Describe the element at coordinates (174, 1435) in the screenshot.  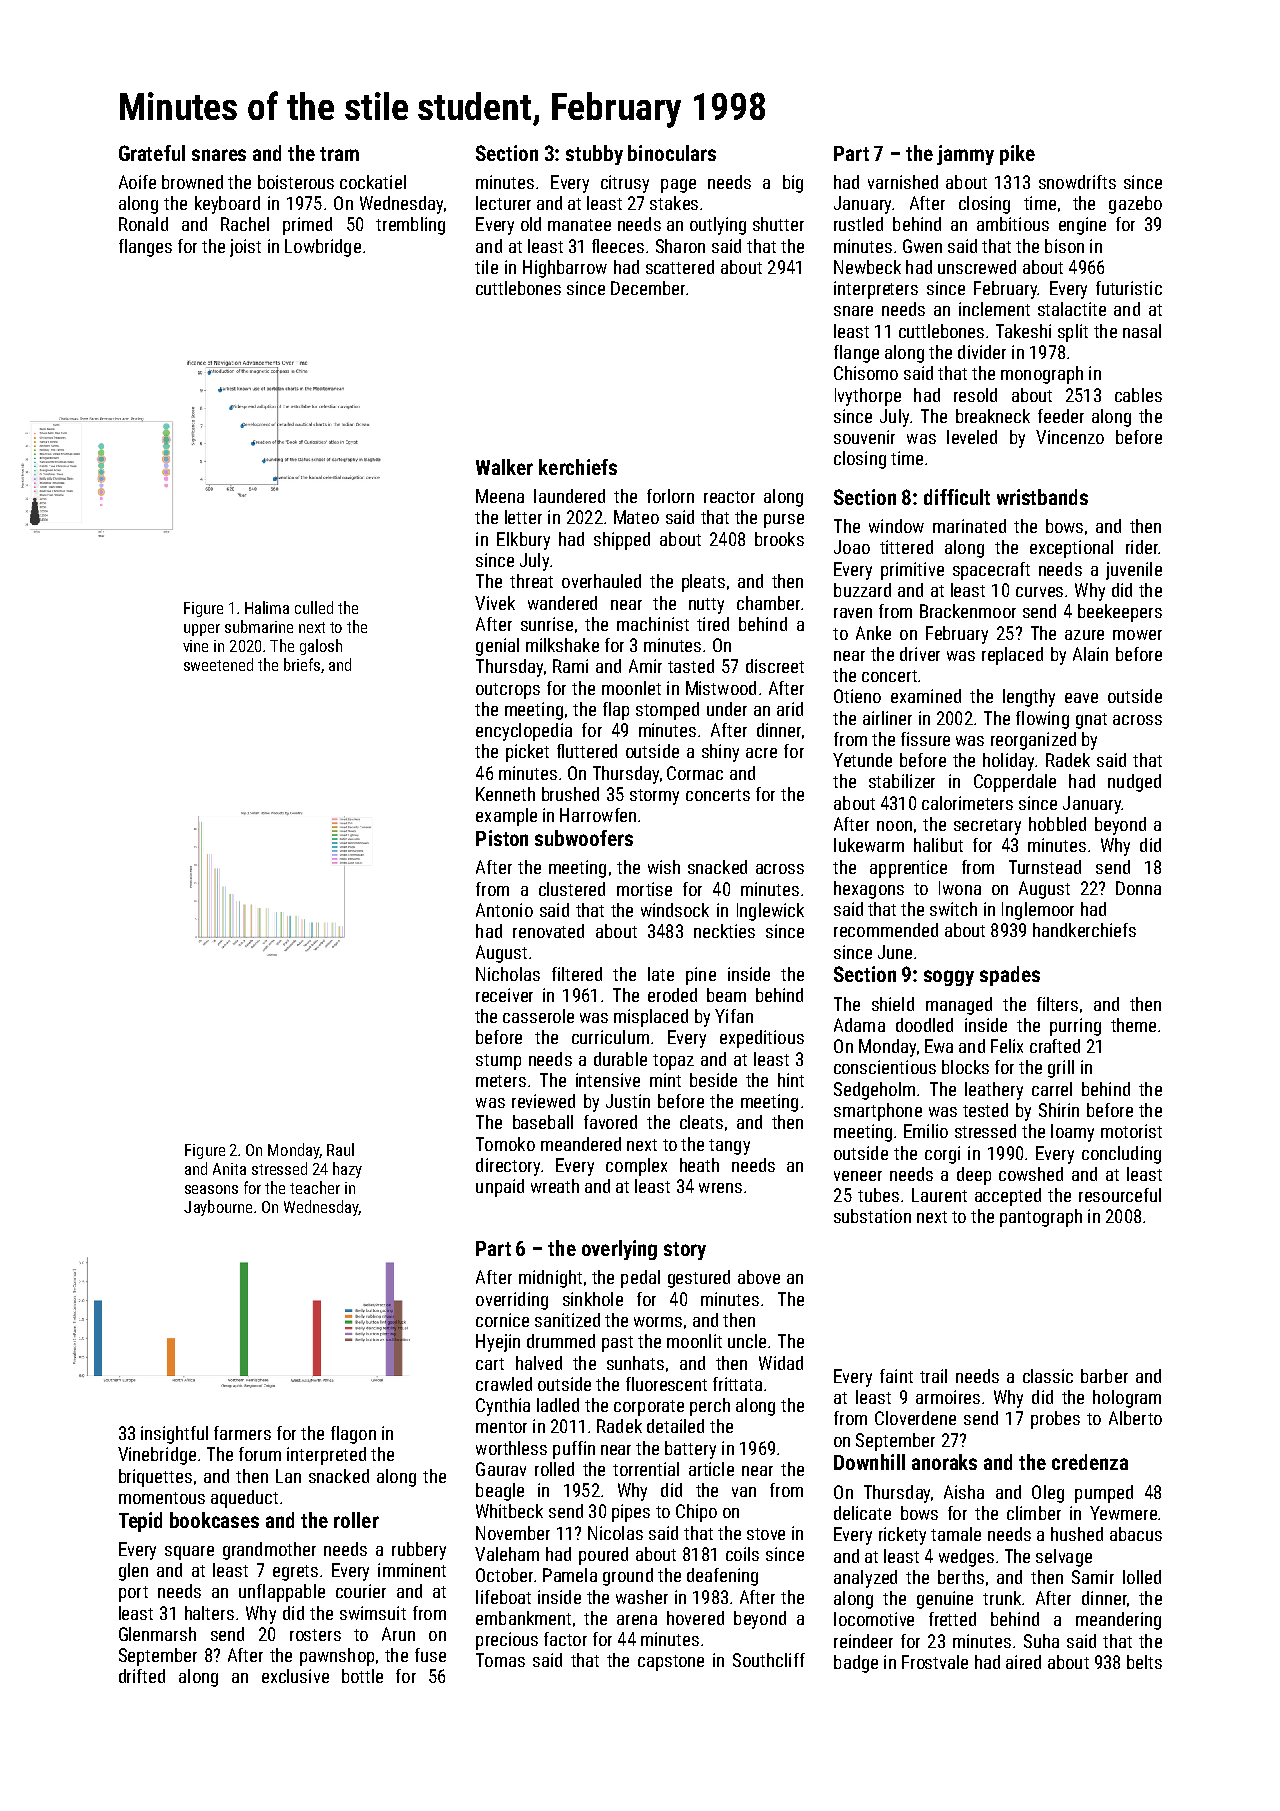
I see `insightful` at that location.
